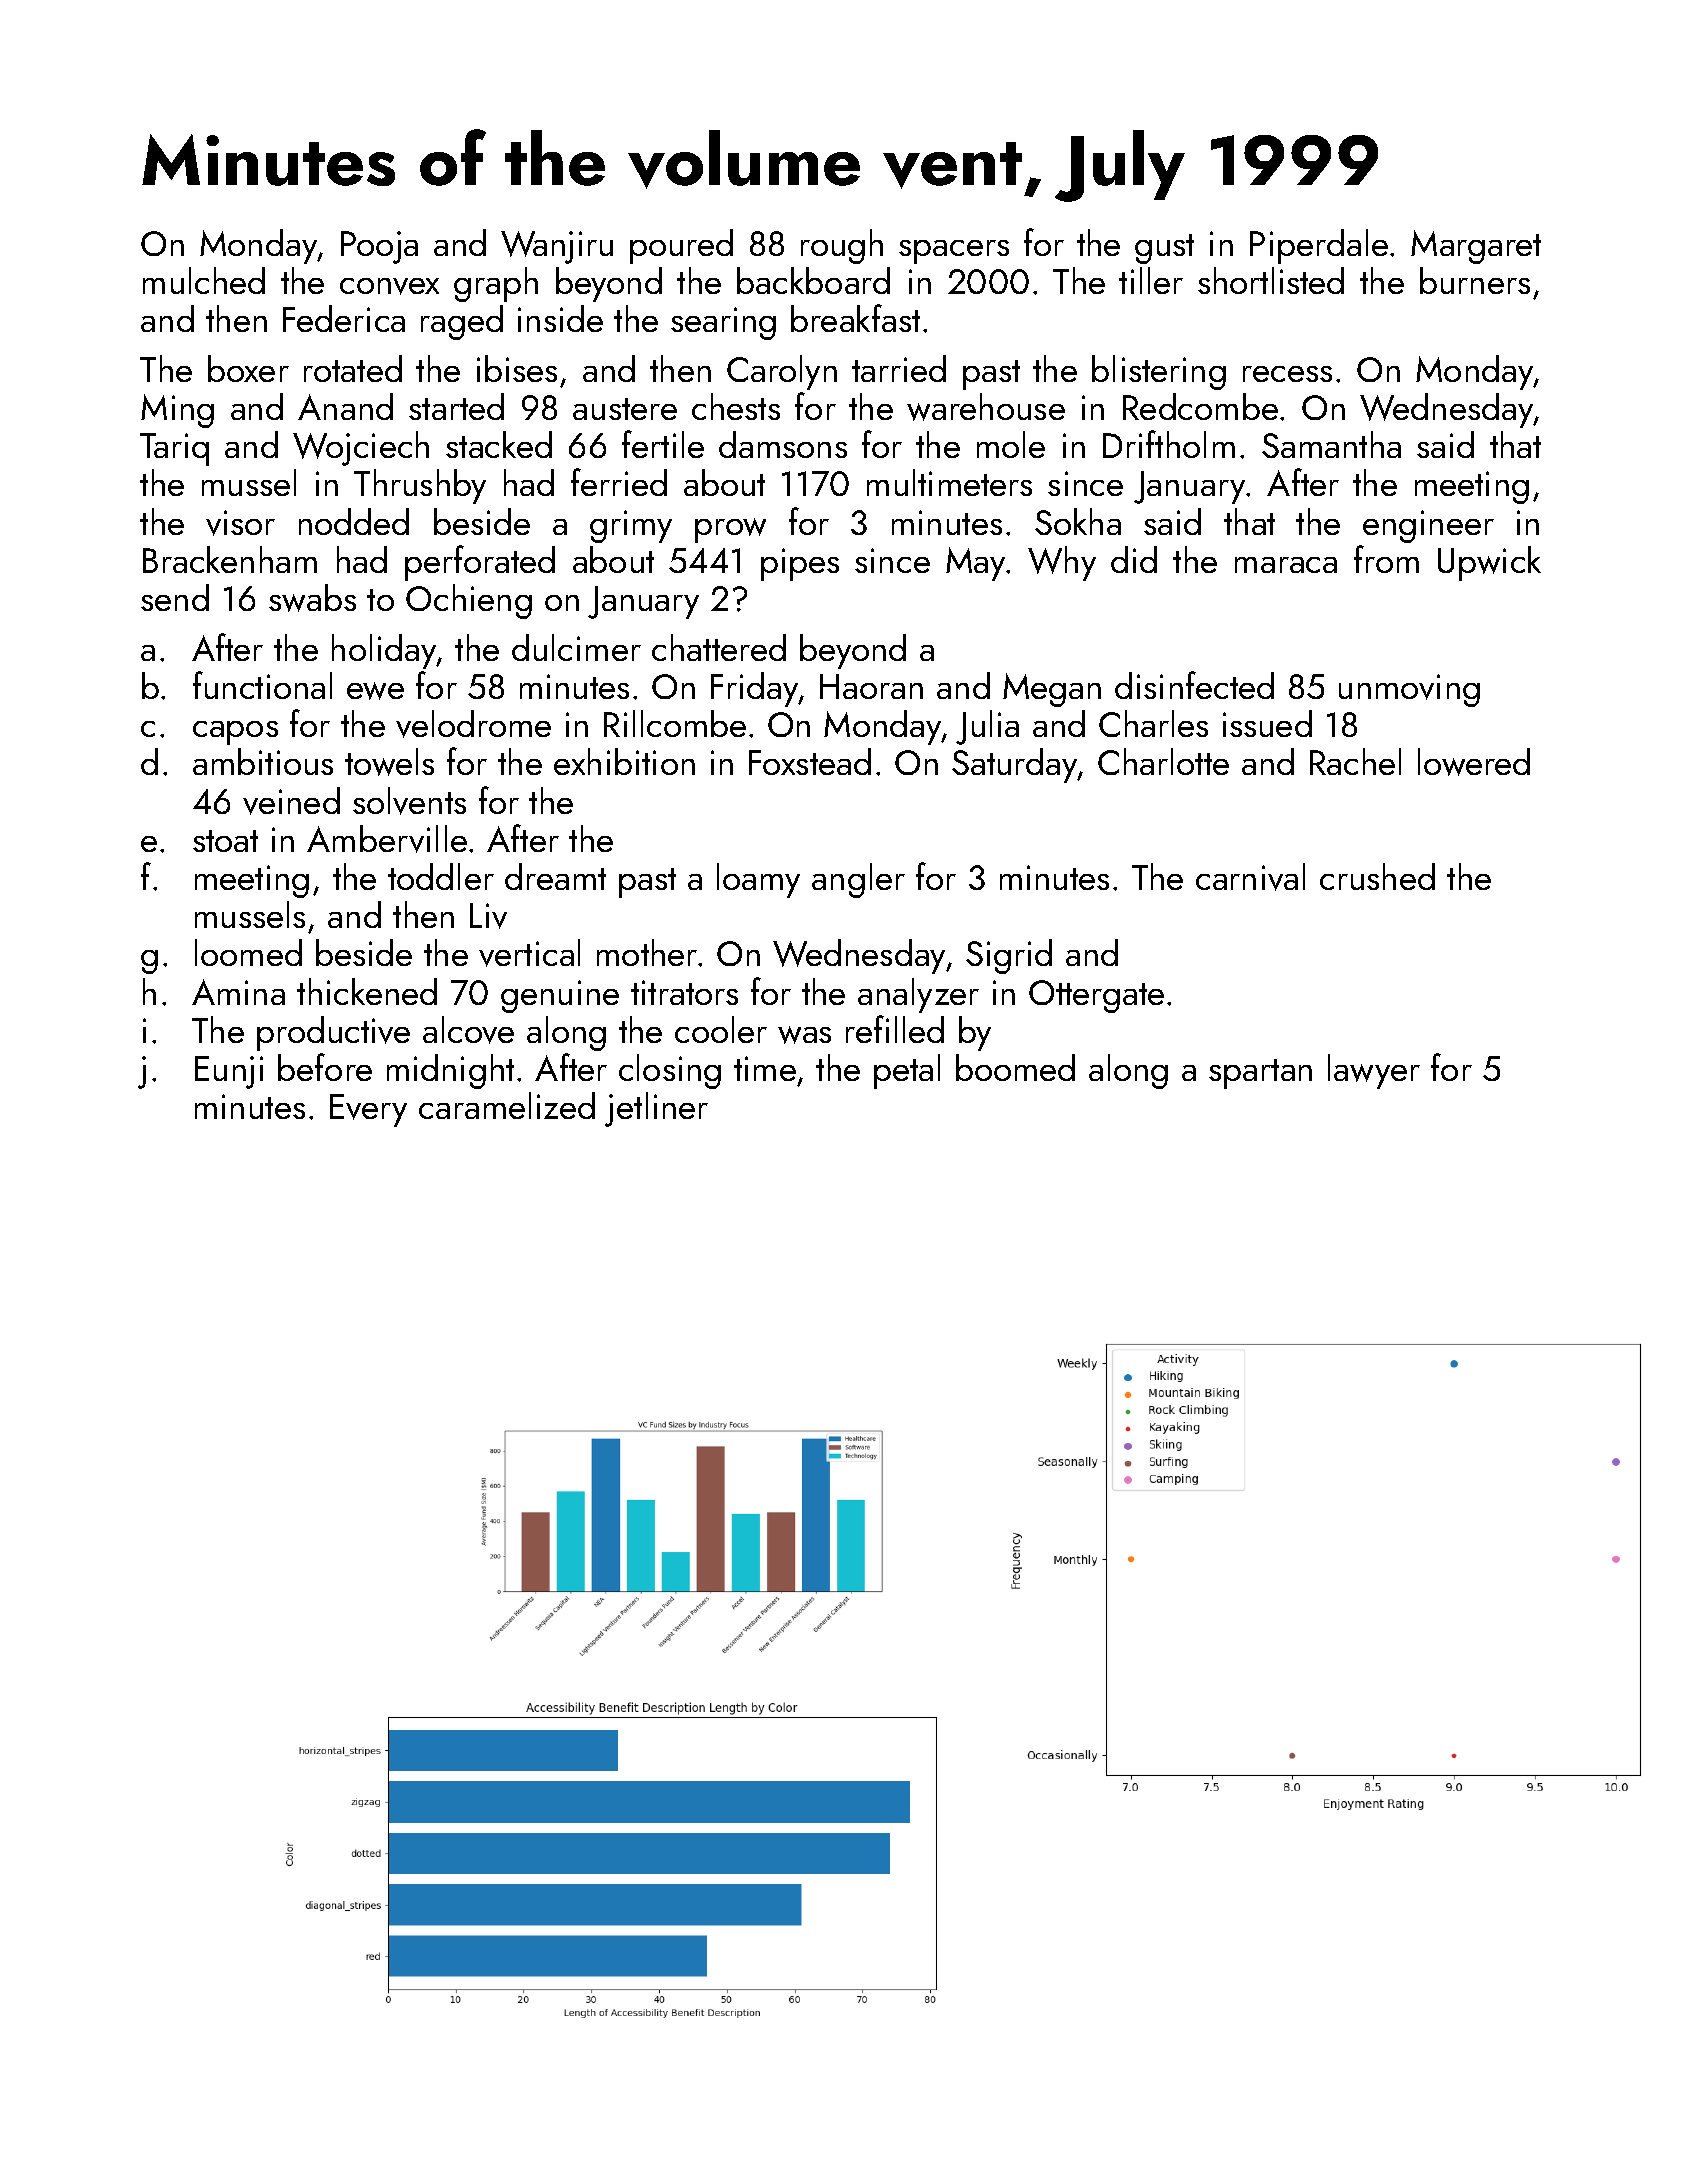  I want to click on graph, so click(496, 284).
